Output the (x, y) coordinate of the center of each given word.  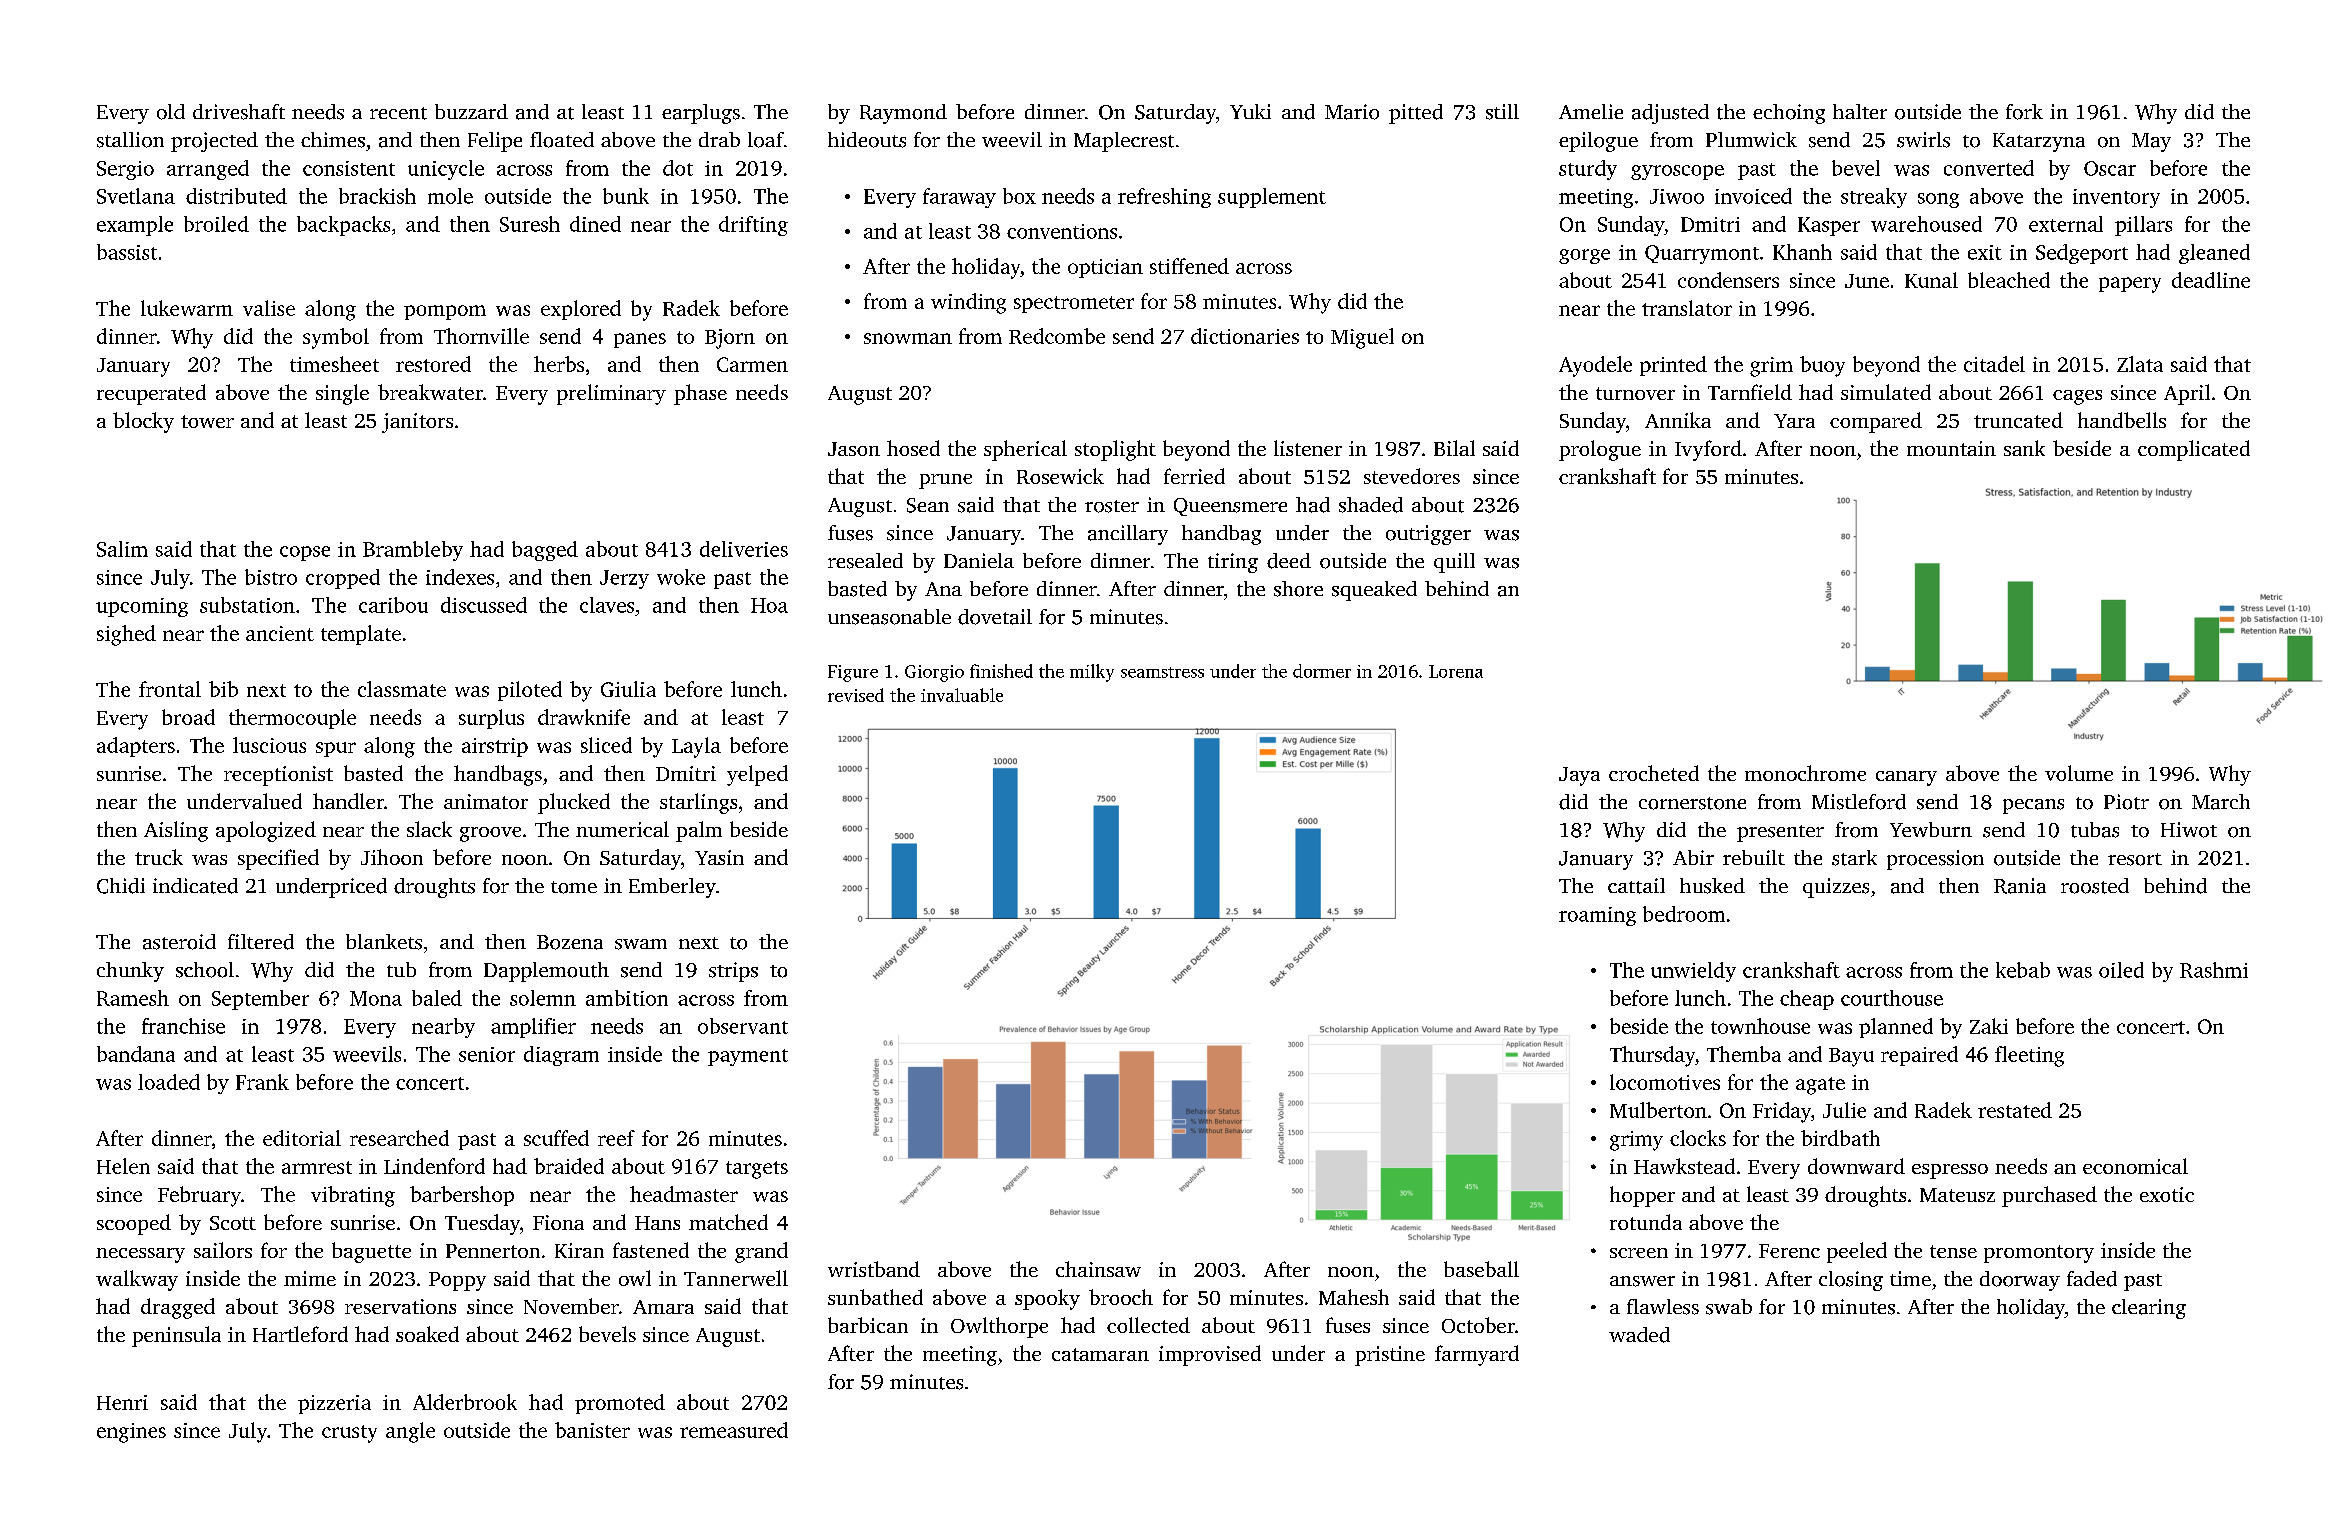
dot (678, 168)
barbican (868, 1325)
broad (188, 717)
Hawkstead (1684, 1166)
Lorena (1456, 671)
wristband (874, 1269)
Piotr (2126, 802)
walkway (137, 1280)
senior (487, 1054)
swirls (1923, 140)
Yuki (1250, 111)
